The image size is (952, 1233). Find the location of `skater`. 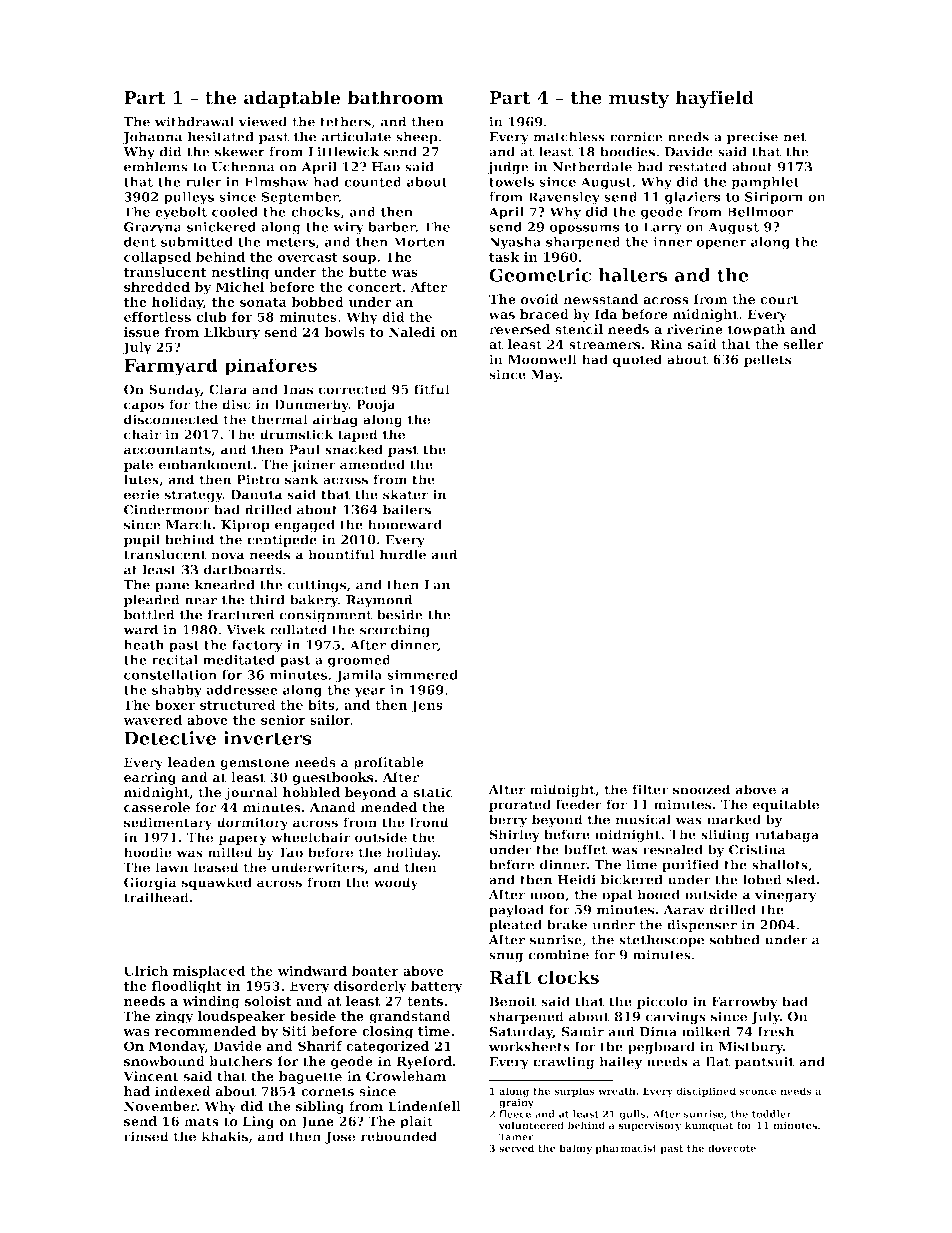

skater is located at coordinates (405, 494).
